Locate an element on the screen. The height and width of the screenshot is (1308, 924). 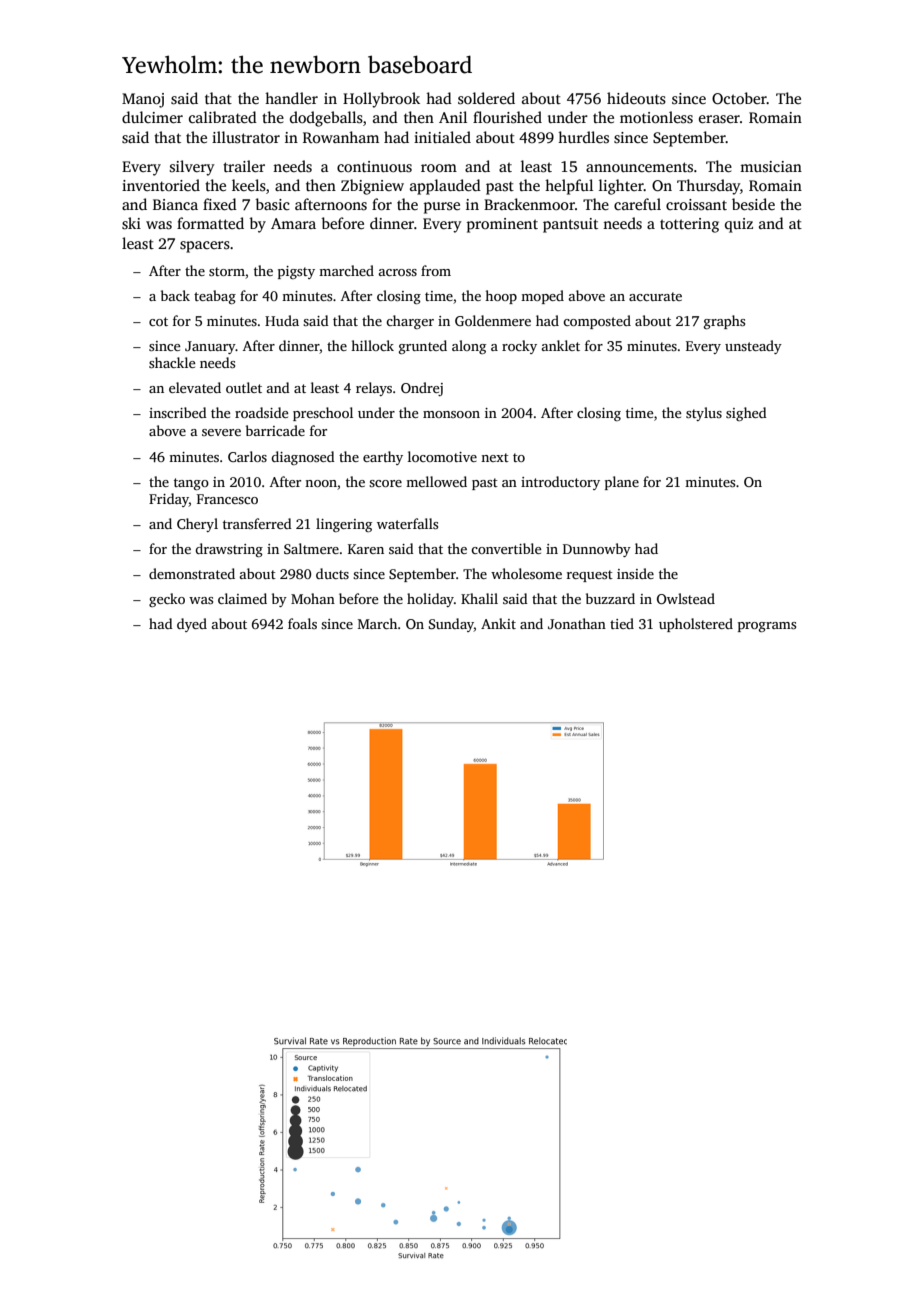
hideouts is located at coordinates (636, 98).
